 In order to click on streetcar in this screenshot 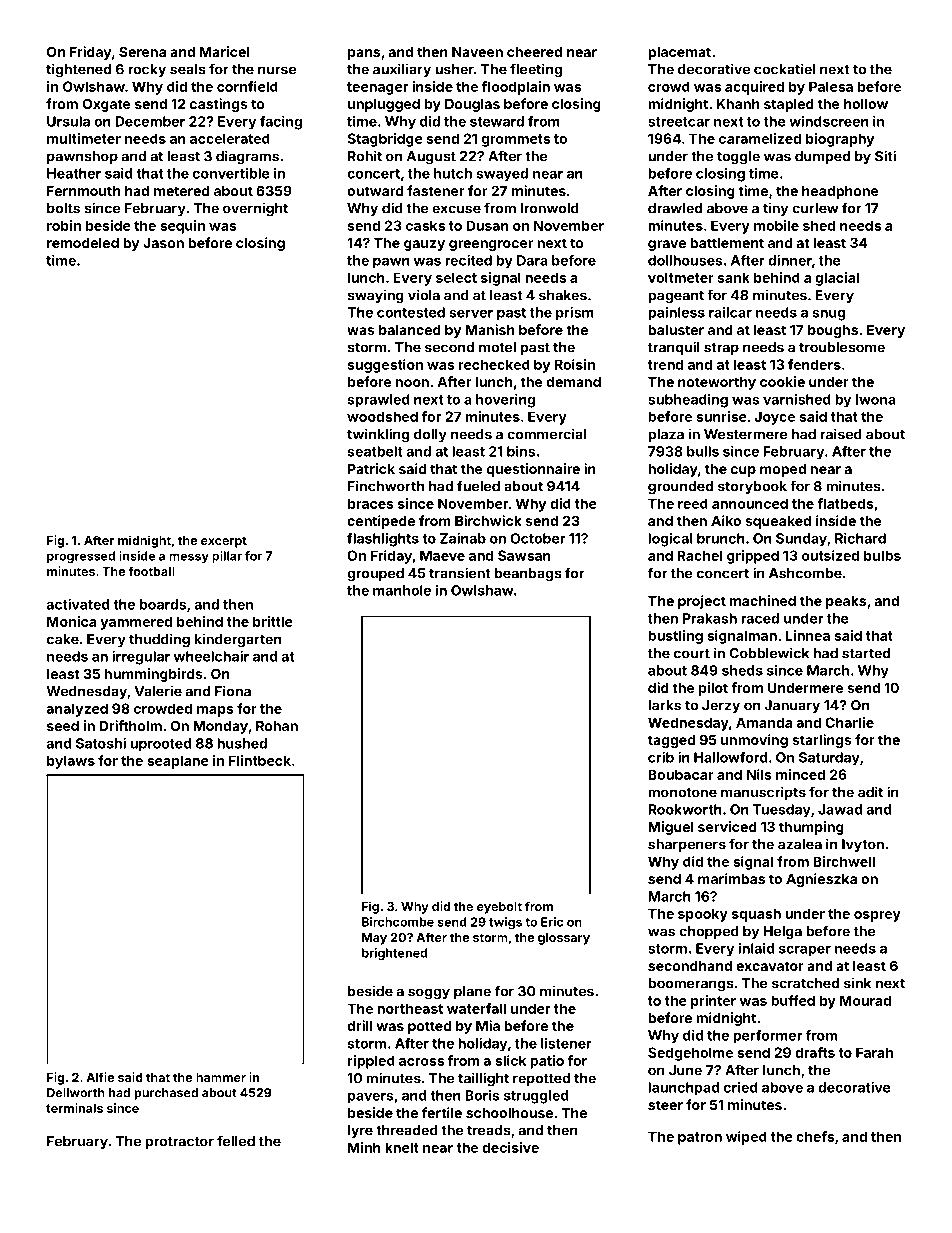, I will do `click(679, 122)`.
